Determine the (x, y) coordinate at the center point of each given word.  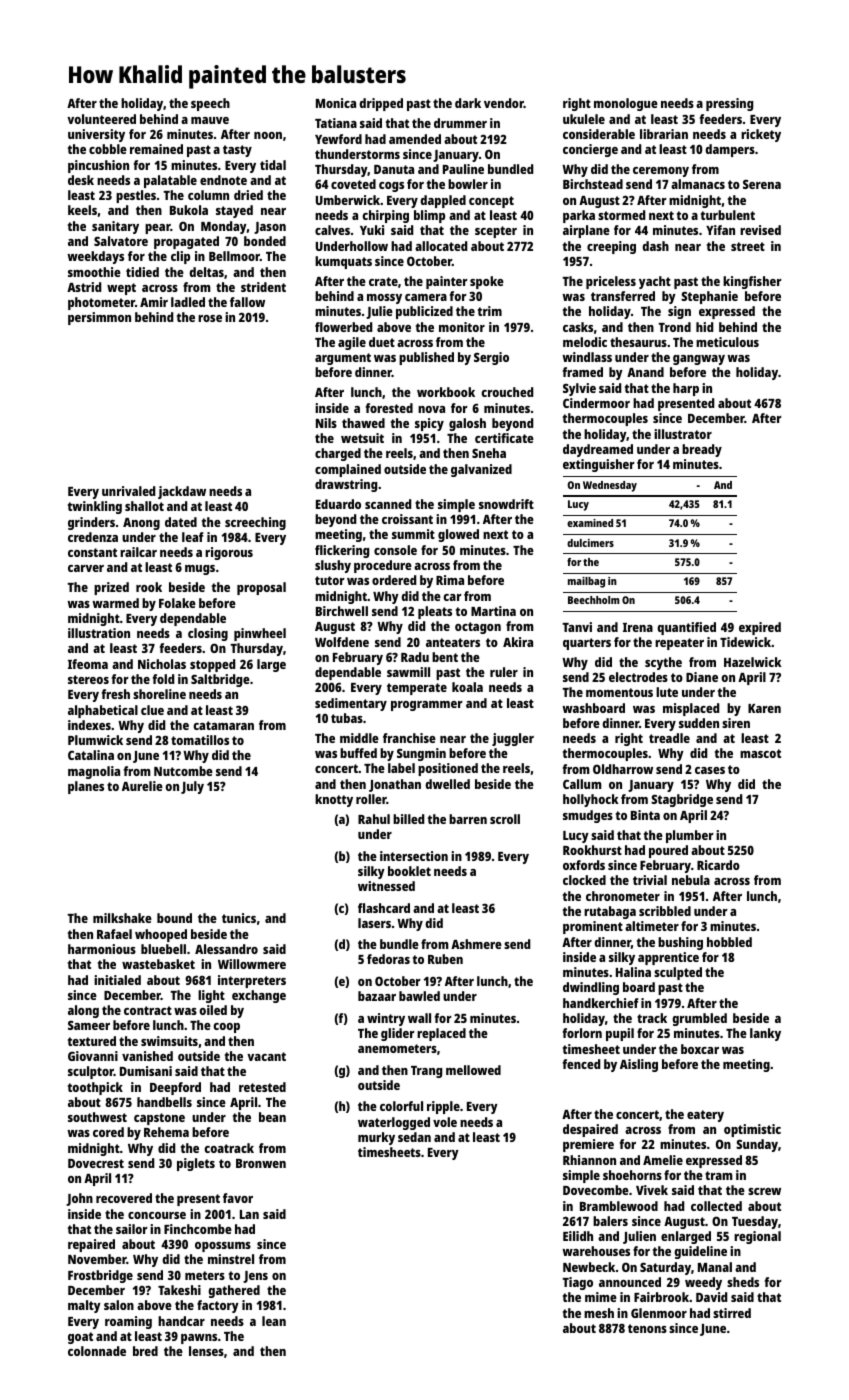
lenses (206, 1351)
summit (413, 534)
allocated (441, 246)
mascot (760, 753)
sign (679, 312)
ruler (504, 672)
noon (268, 135)
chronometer (623, 896)
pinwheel (260, 634)
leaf (193, 537)
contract (148, 1010)
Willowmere (252, 964)
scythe (663, 663)
